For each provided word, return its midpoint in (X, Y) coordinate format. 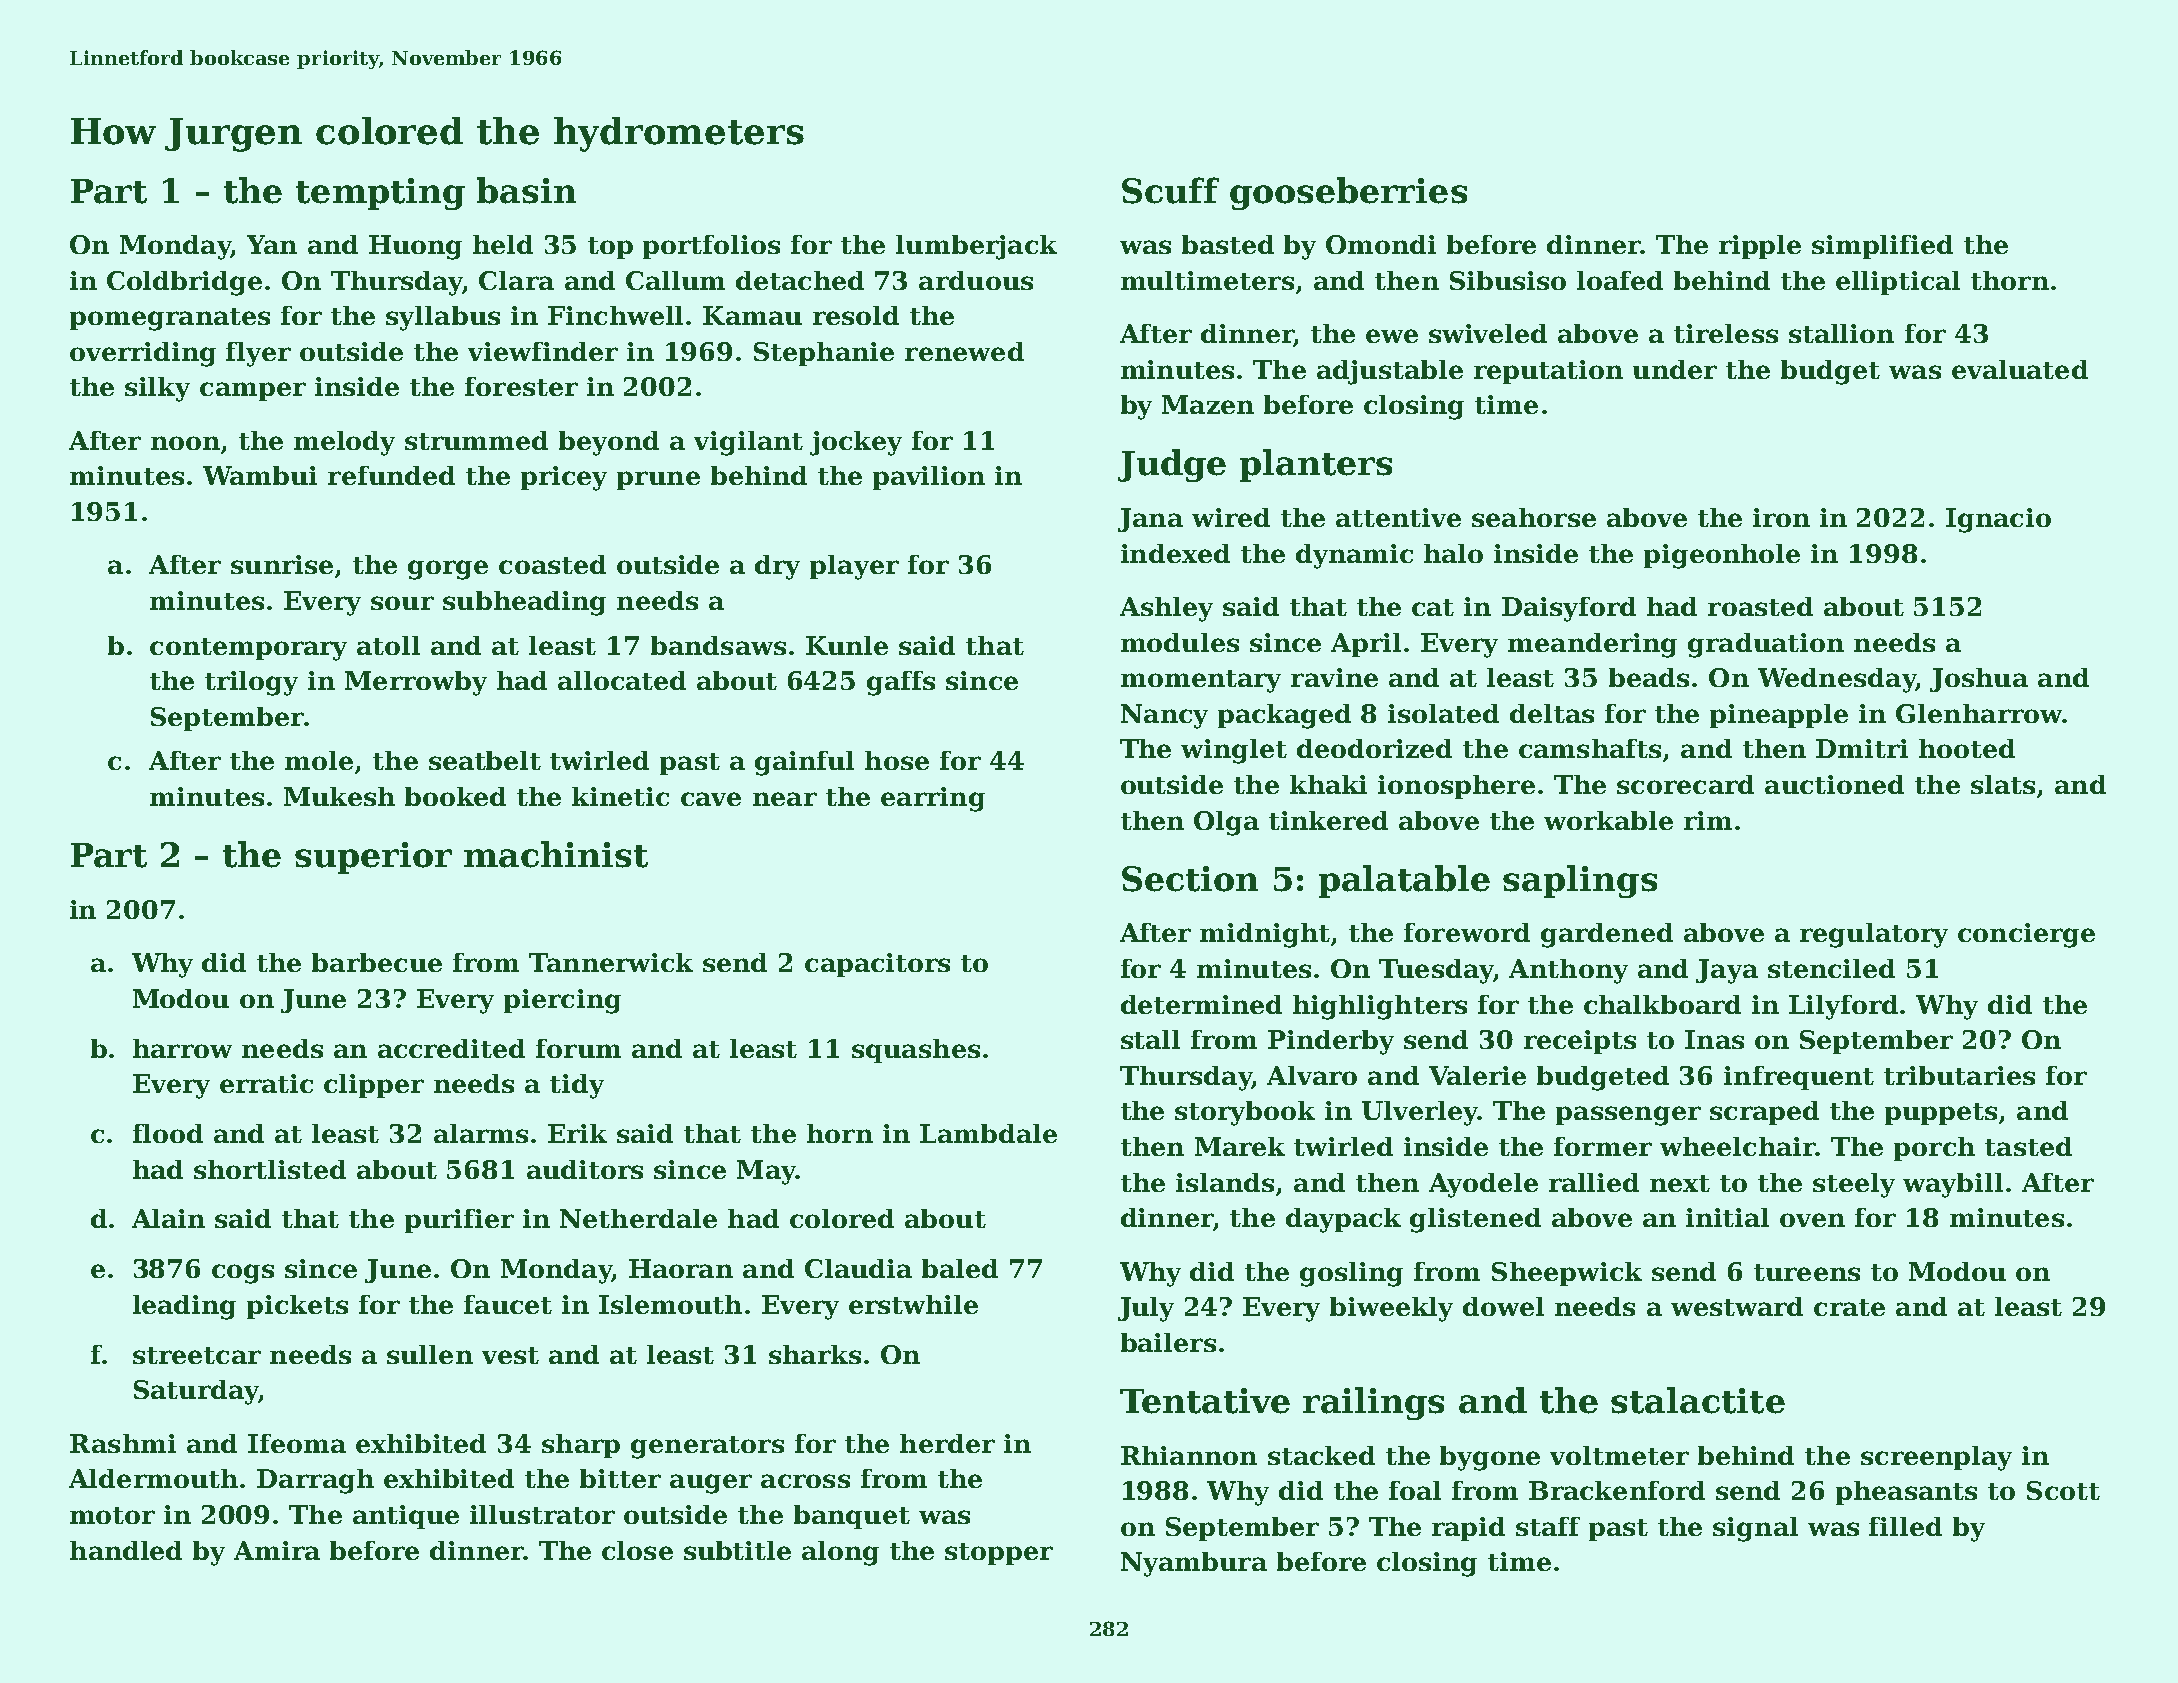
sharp (581, 1446)
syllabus (443, 318)
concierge (2026, 935)
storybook (1245, 1113)
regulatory (1874, 935)
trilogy (251, 683)
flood (168, 1133)
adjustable (1390, 372)
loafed (1620, 280)
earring (933, 799)
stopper (999, 1554)
